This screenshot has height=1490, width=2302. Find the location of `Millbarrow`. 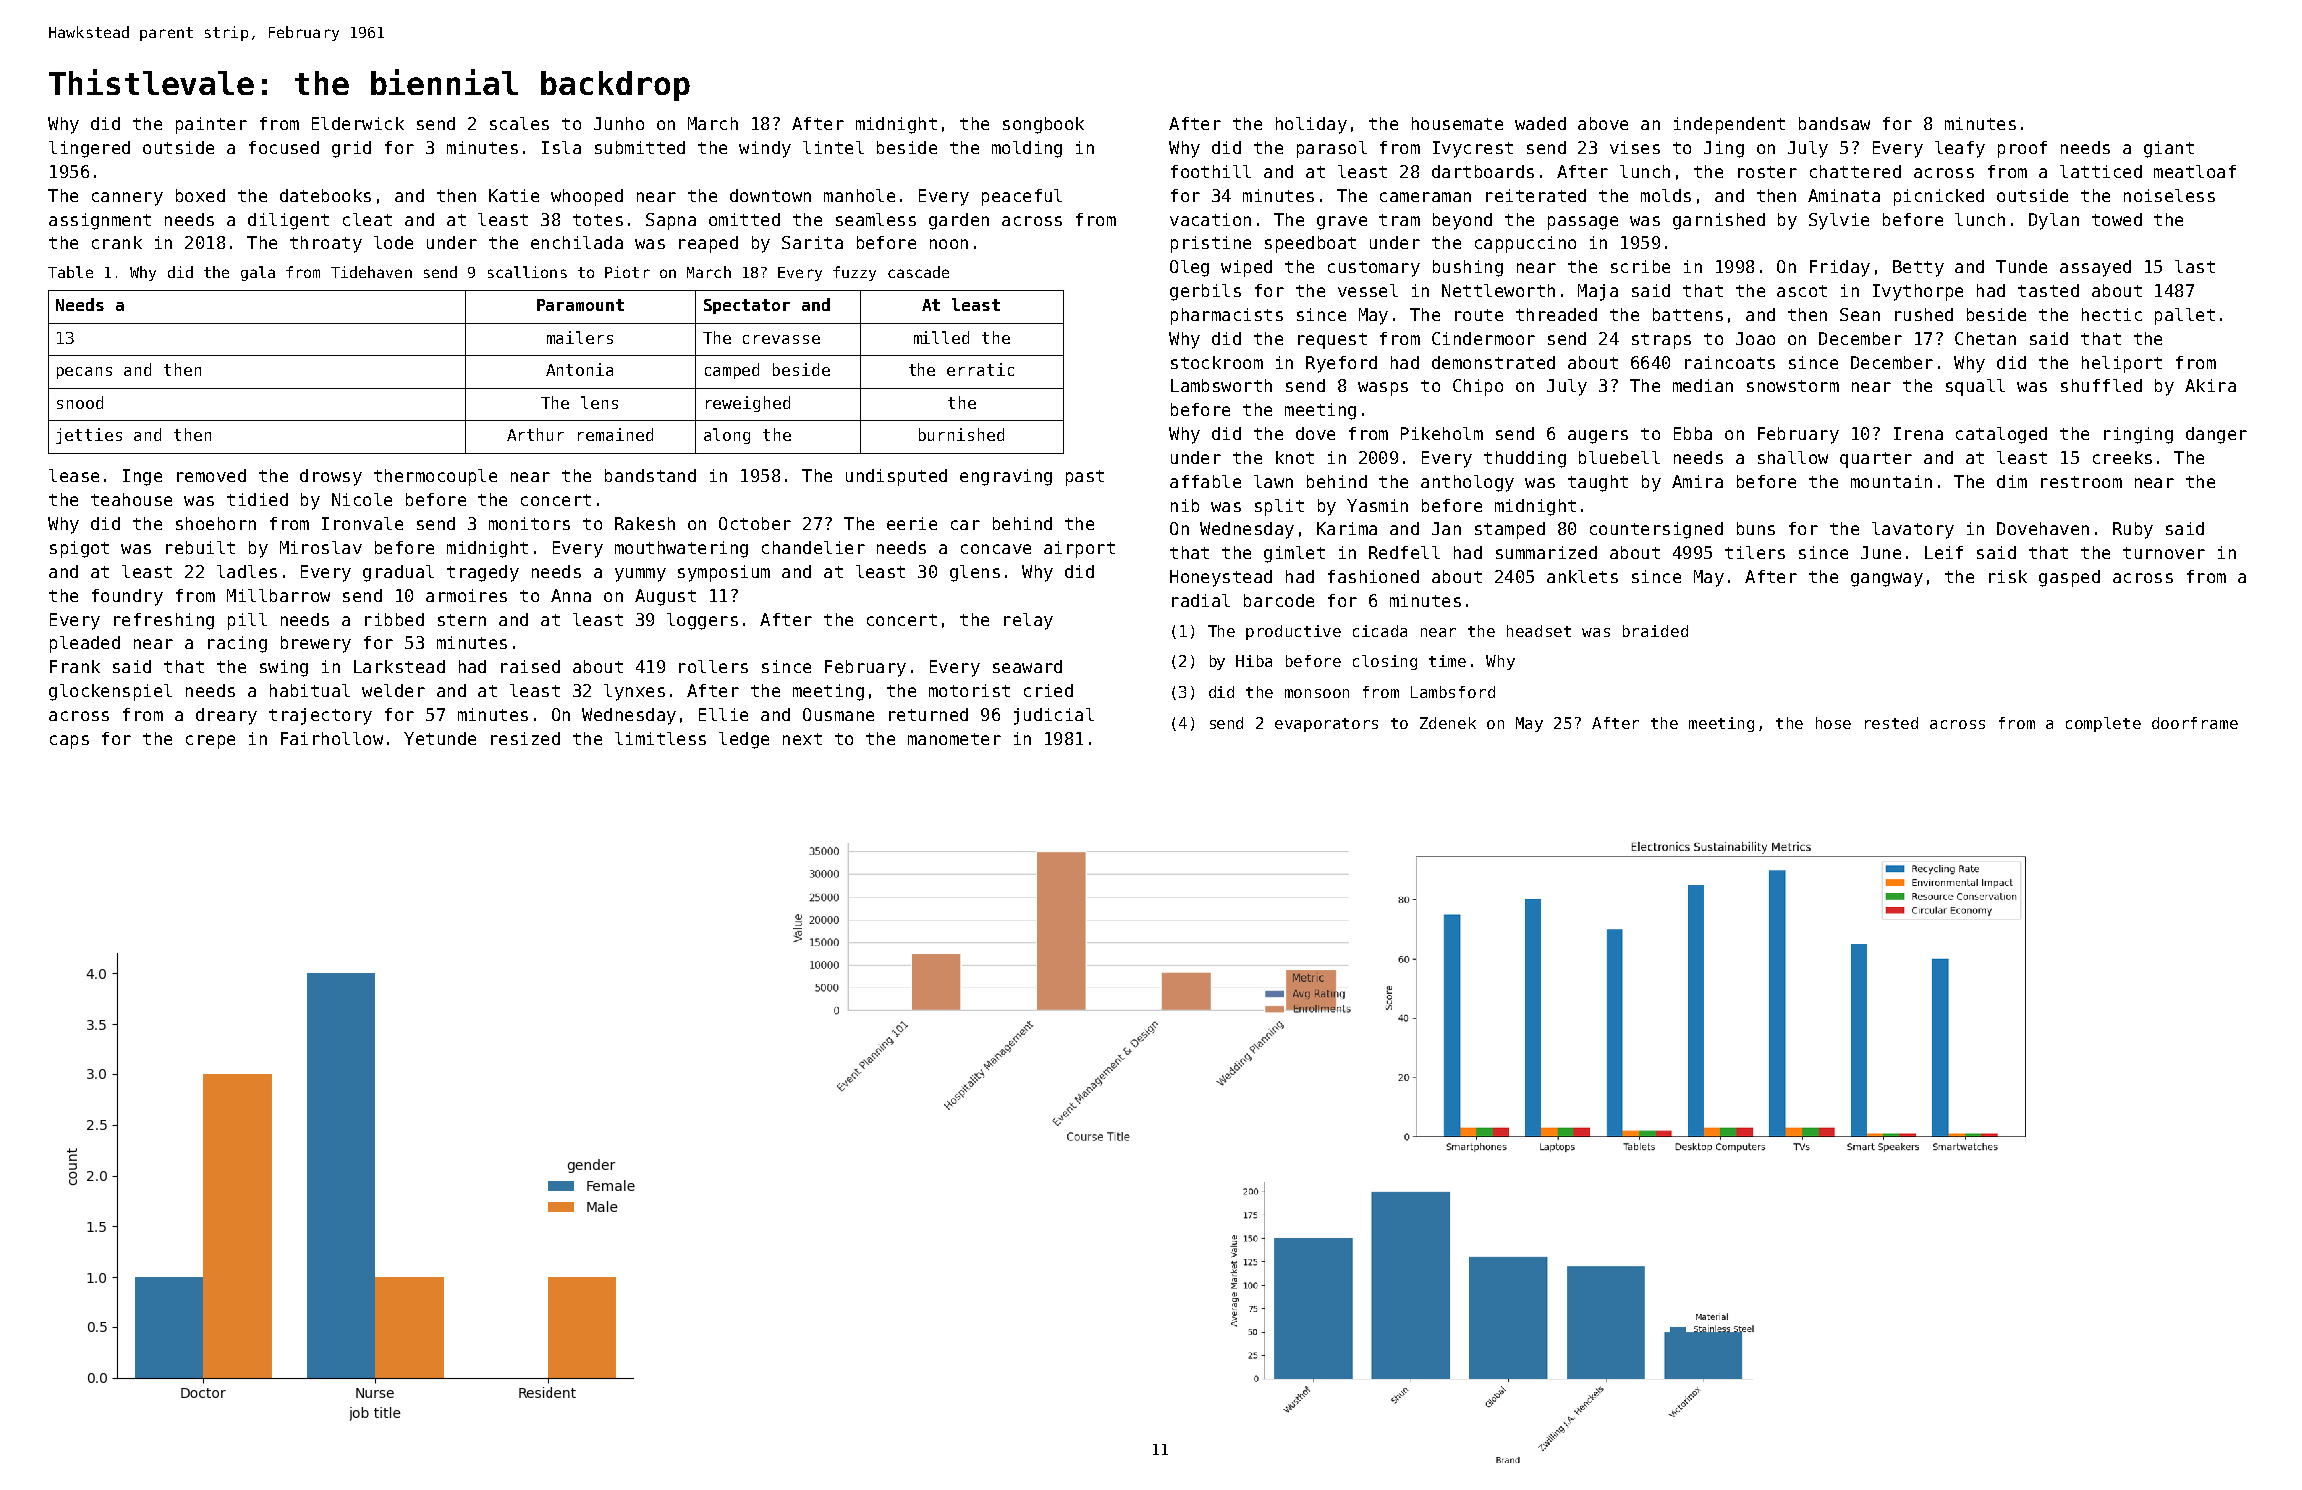

Millbarrow is located at coordinates (278, 595).
